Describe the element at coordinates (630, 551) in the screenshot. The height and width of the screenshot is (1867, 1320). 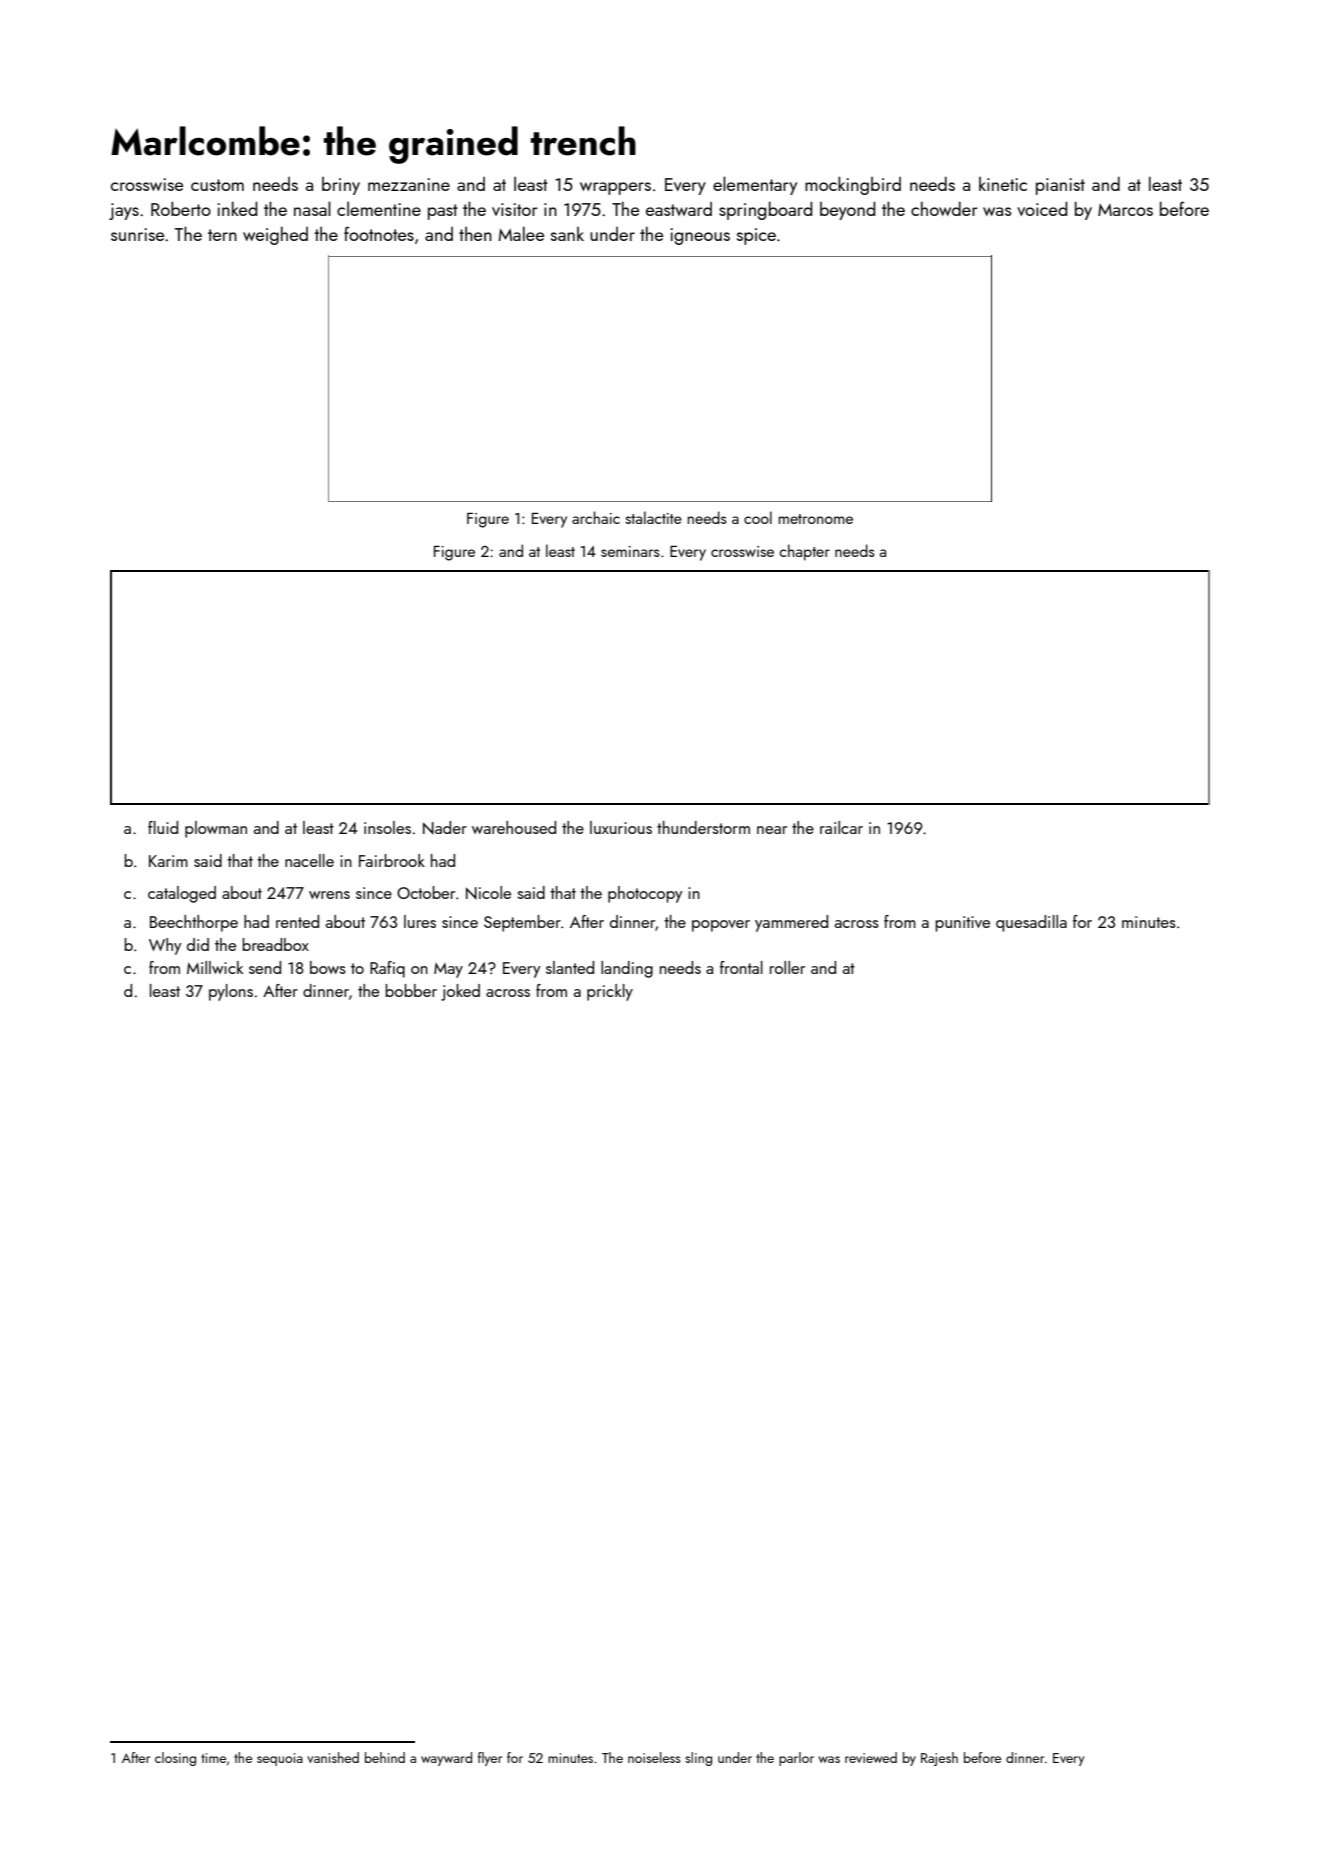
I see `seminars` at that location.
